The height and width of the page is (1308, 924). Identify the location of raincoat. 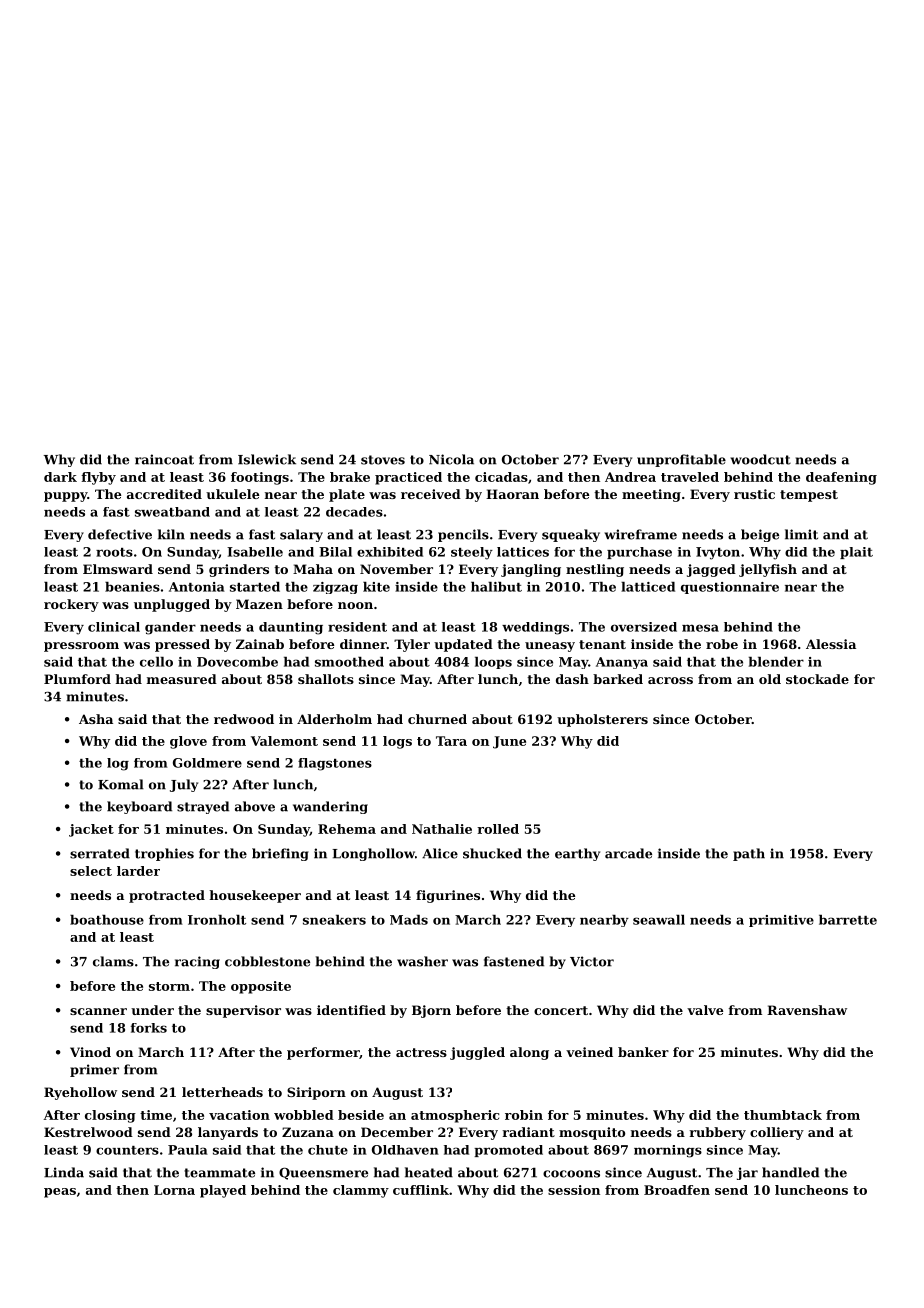
(164, 459).
